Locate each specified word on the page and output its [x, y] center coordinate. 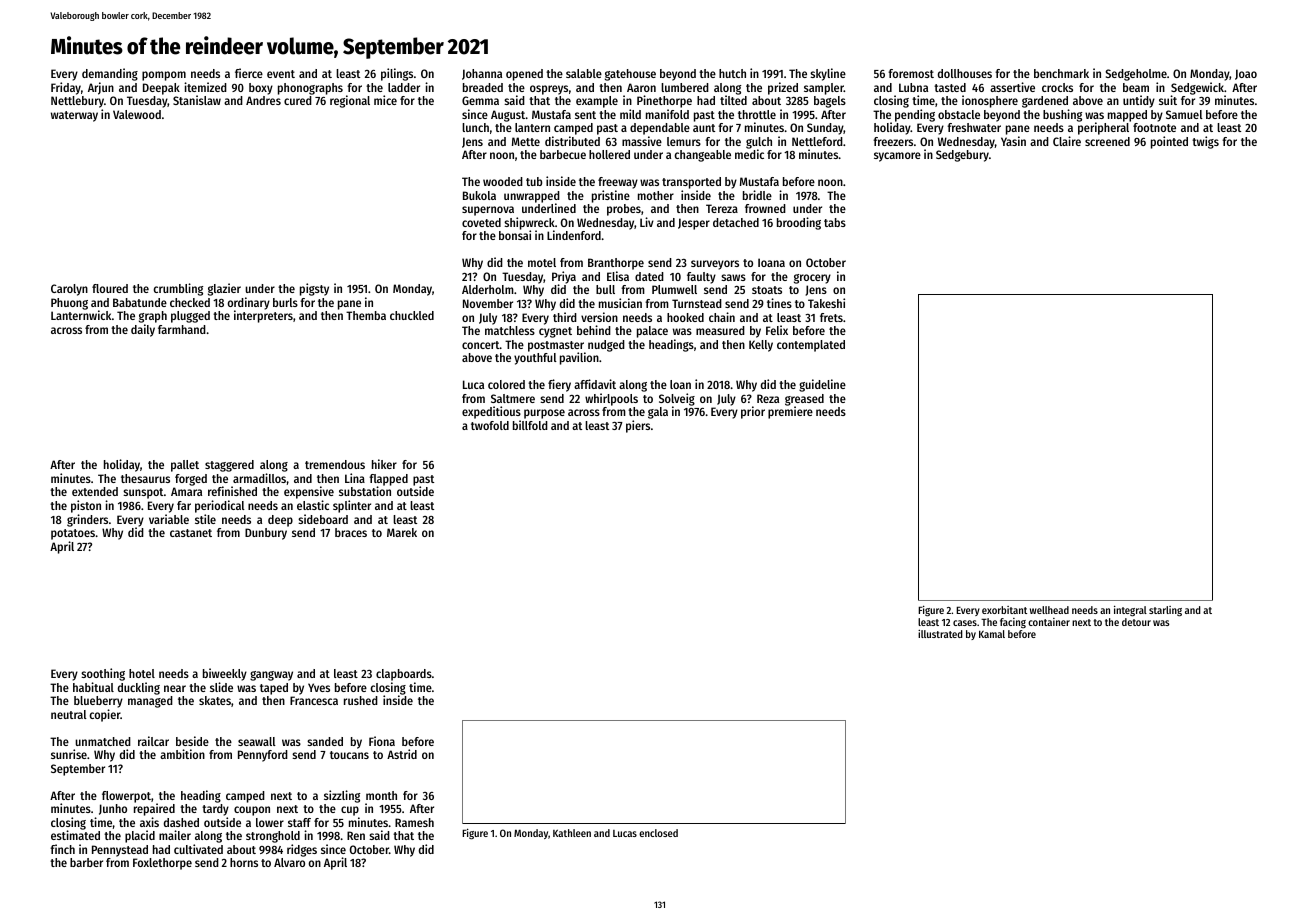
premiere [790, 412]
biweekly [225, 674]
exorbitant [1004, 610]
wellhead [1049, 610]
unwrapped [532, 197]
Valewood [137, 114]
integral [1130, 611]
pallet [185, 466]
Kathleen [572, 833]
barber [86, 862]
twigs [1205, 142]
